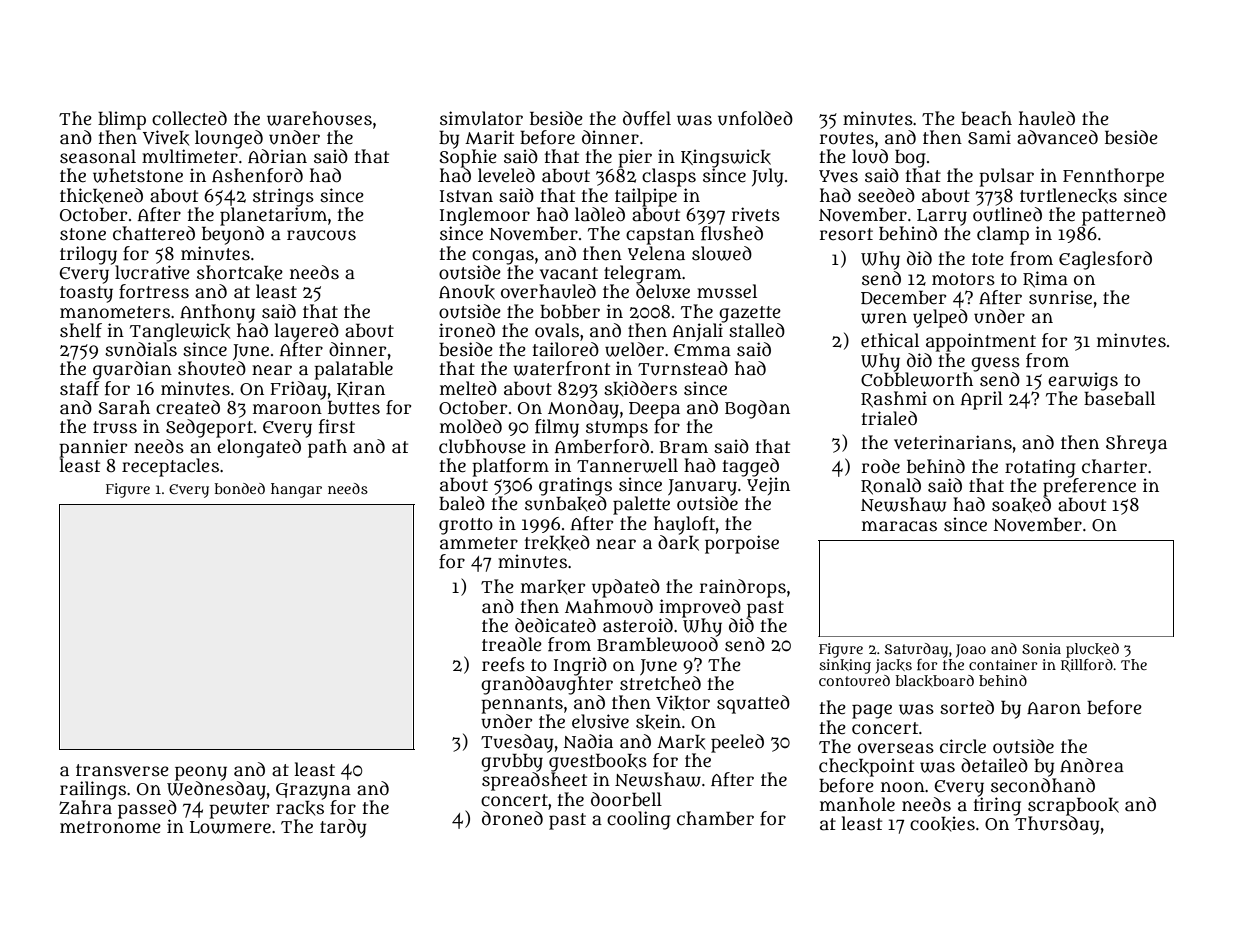 The image size is (1233, 952). Describe the element at coordinates (646, 197) in the screenshot. I see `tailpipe` at that location.
